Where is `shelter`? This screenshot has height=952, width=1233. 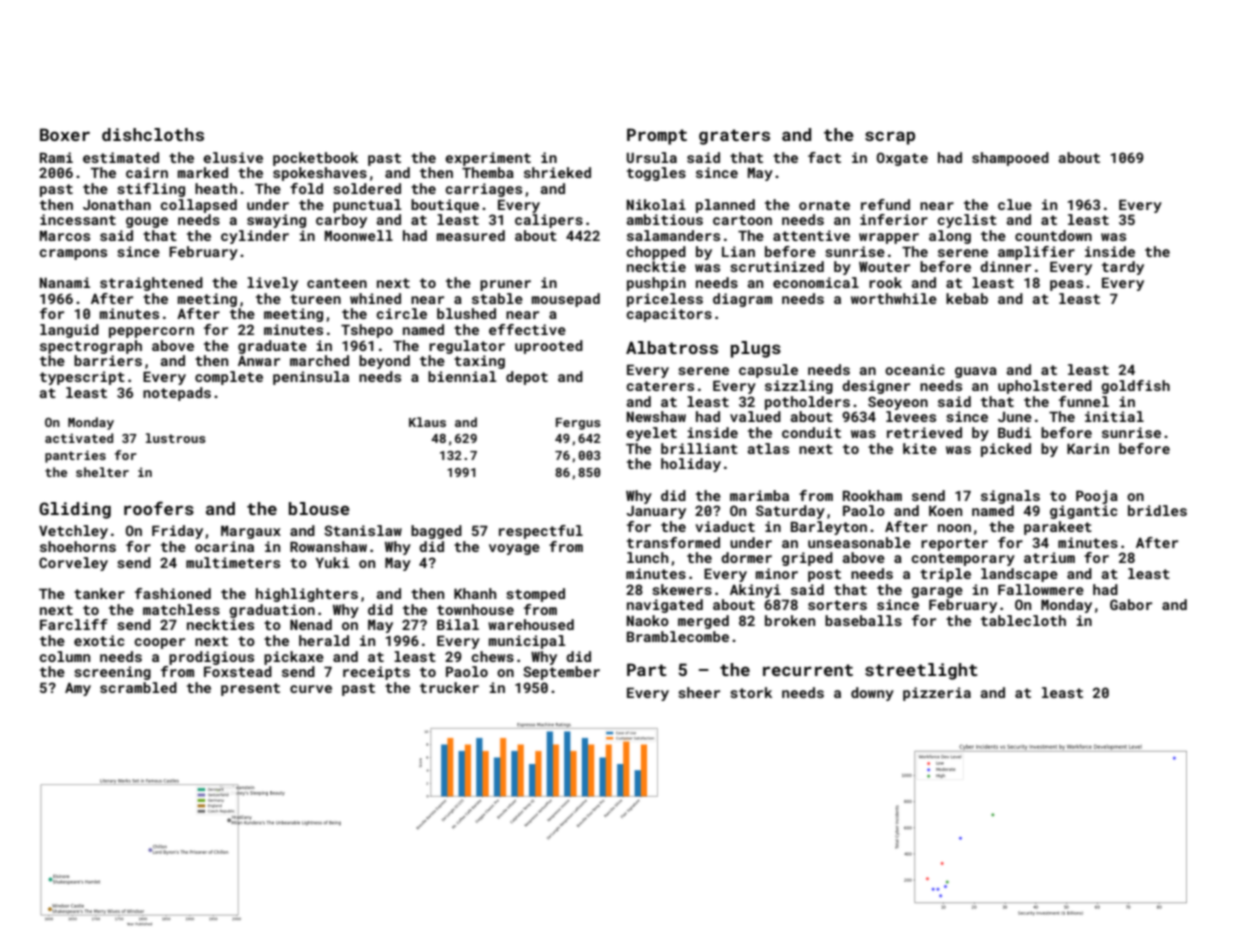 shelter is located at coordinates (102, 472).
